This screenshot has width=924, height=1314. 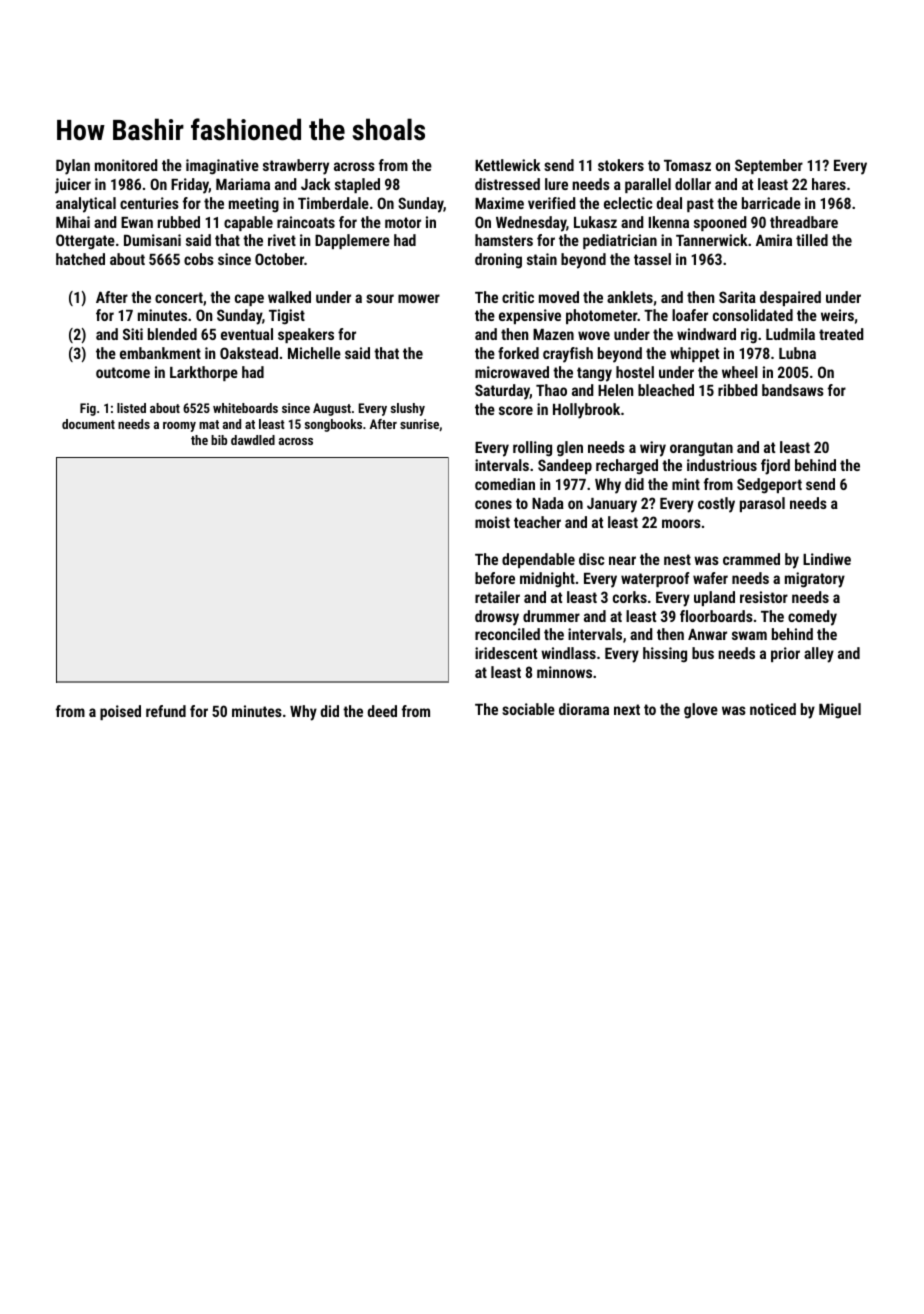 I want to click on bus, so click(x=703, y=653).
